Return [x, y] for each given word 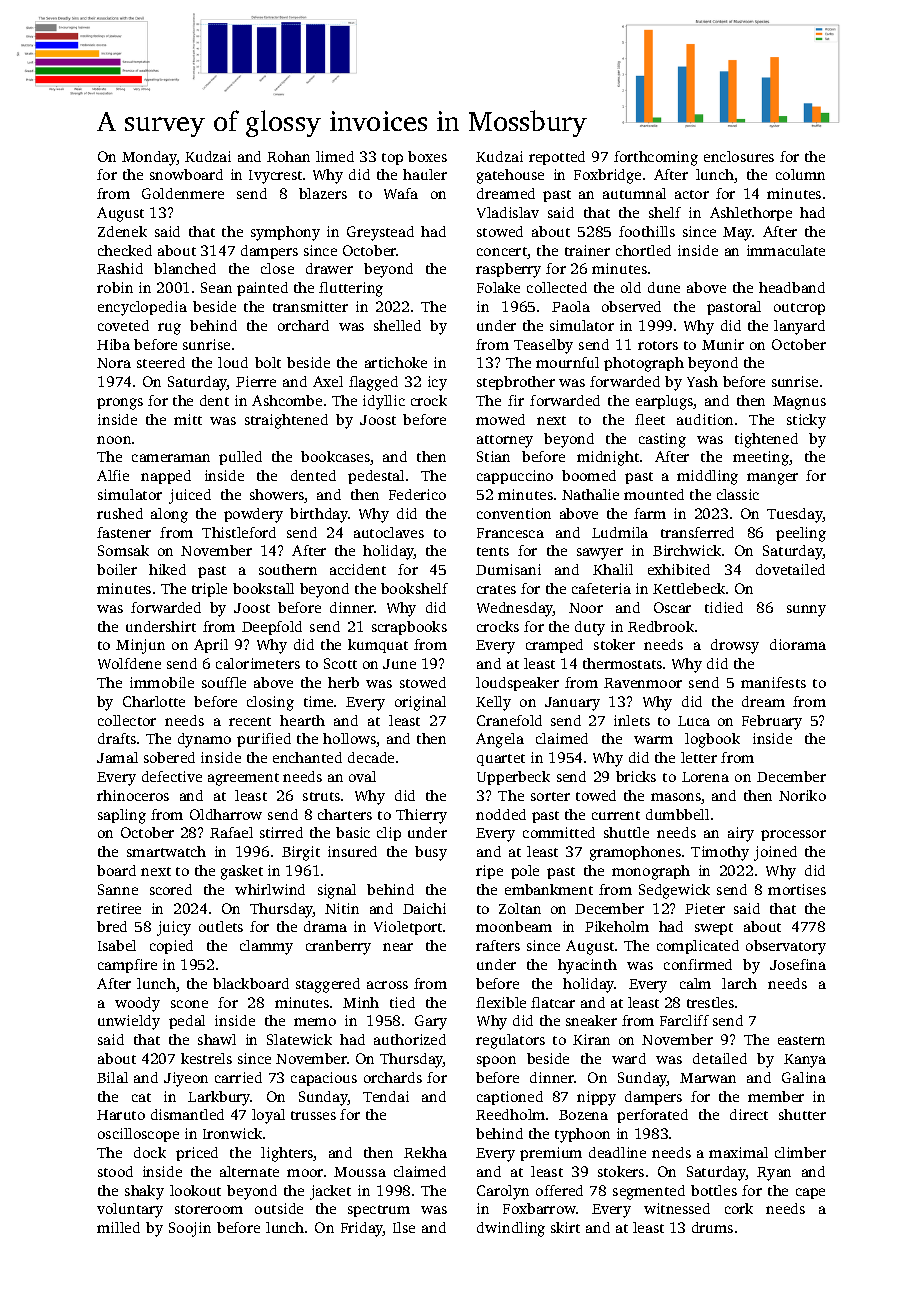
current [616, 815]
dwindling [511, 1229]
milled [118, 1227]
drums [712, 1227]
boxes [427, 156]
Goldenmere [183, 193]
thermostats [622, 663]
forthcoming [656, 158]
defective [172, 776]
